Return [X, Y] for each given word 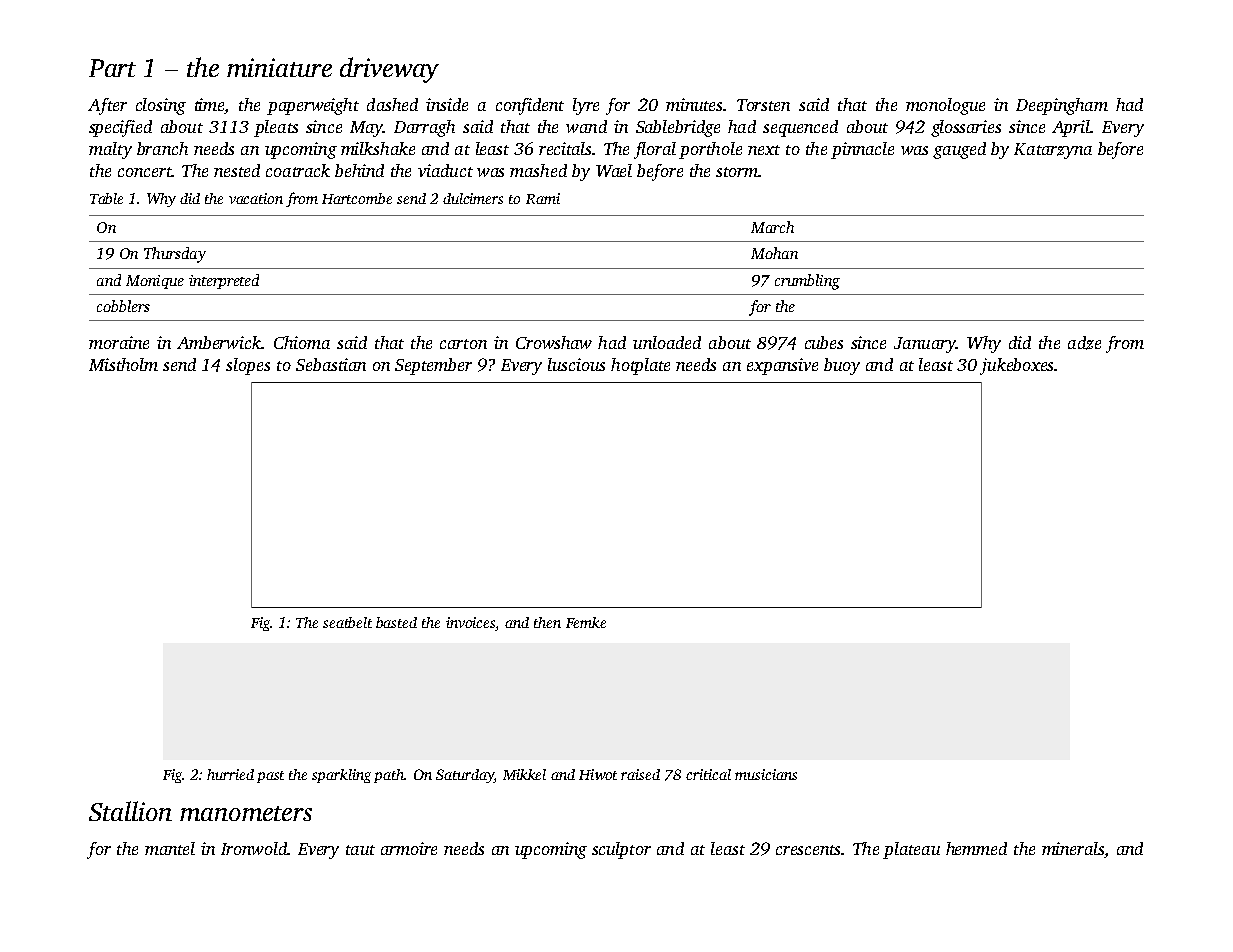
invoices [470, 622]
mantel [170, 848]
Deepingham [1062, 106]
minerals [1073, 848]
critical [708, 774]
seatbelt [347, 622]
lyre [586, 106]
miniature [279, 67]
